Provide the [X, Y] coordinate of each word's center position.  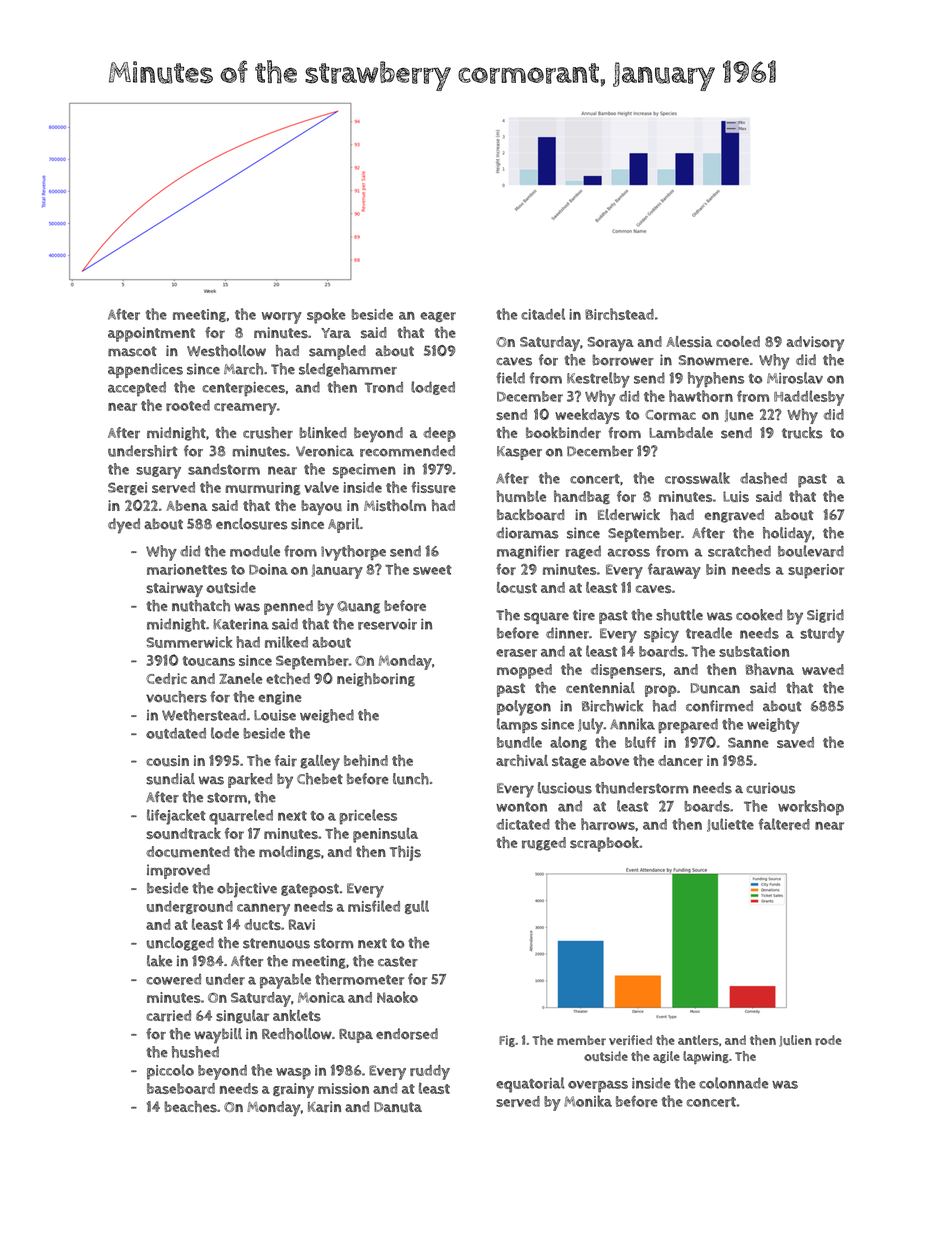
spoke [326, 316]
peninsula [385, 835]
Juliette [730, 825]
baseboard [181, 1088]
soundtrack [183, 833]
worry [282, 318]
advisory [815, 343]
